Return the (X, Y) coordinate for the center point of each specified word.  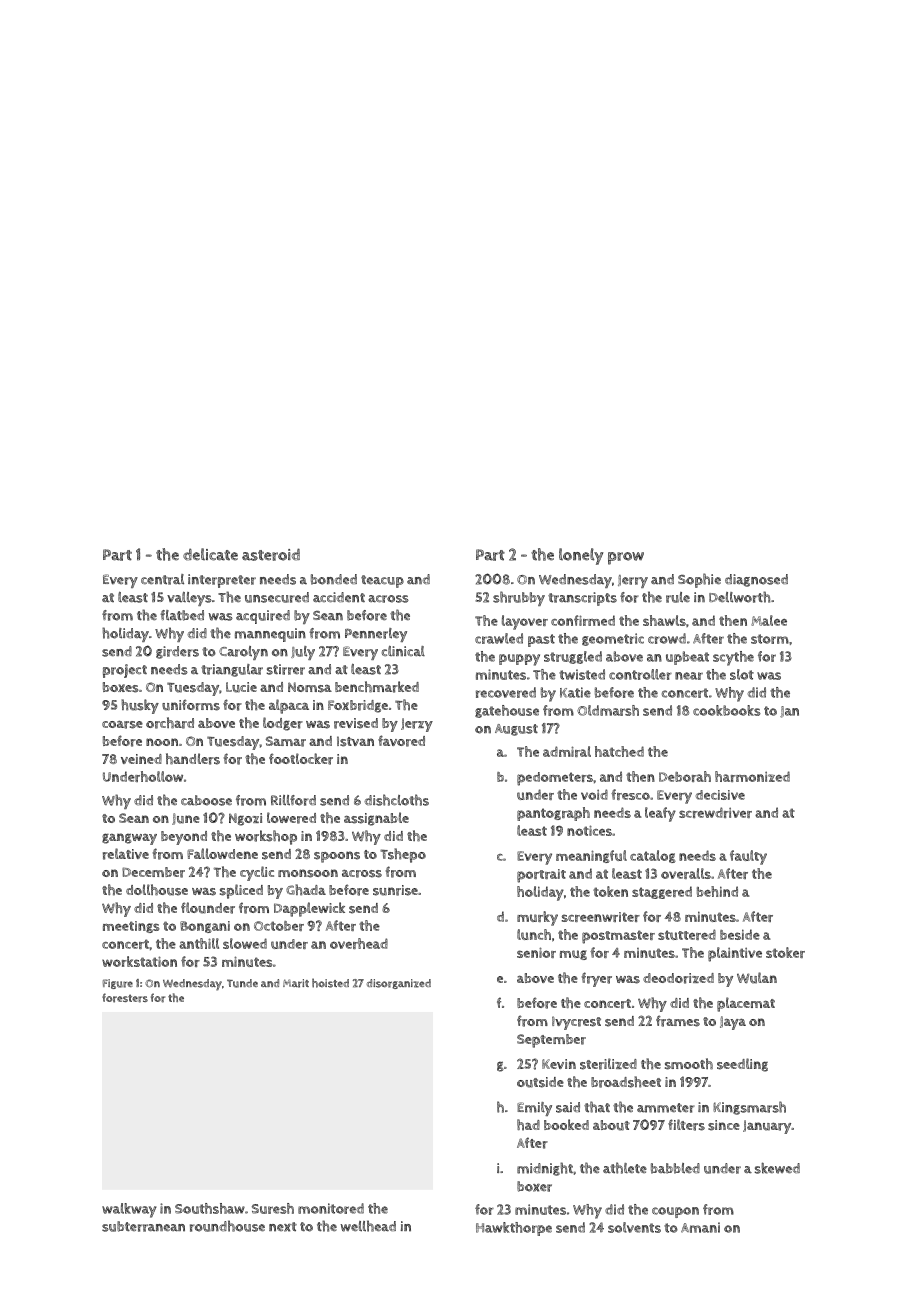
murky (537, 918)
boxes (121, 687)
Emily (534, 1109)
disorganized (399, 984)
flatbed (182, 615)
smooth (689, 1064)
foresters (125, 998)
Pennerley (376, 635)
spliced (241, 891)
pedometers (555, 779)
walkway (129, 1210)
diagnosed (756, 580)
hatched (619, 751)
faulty (748, 857)
